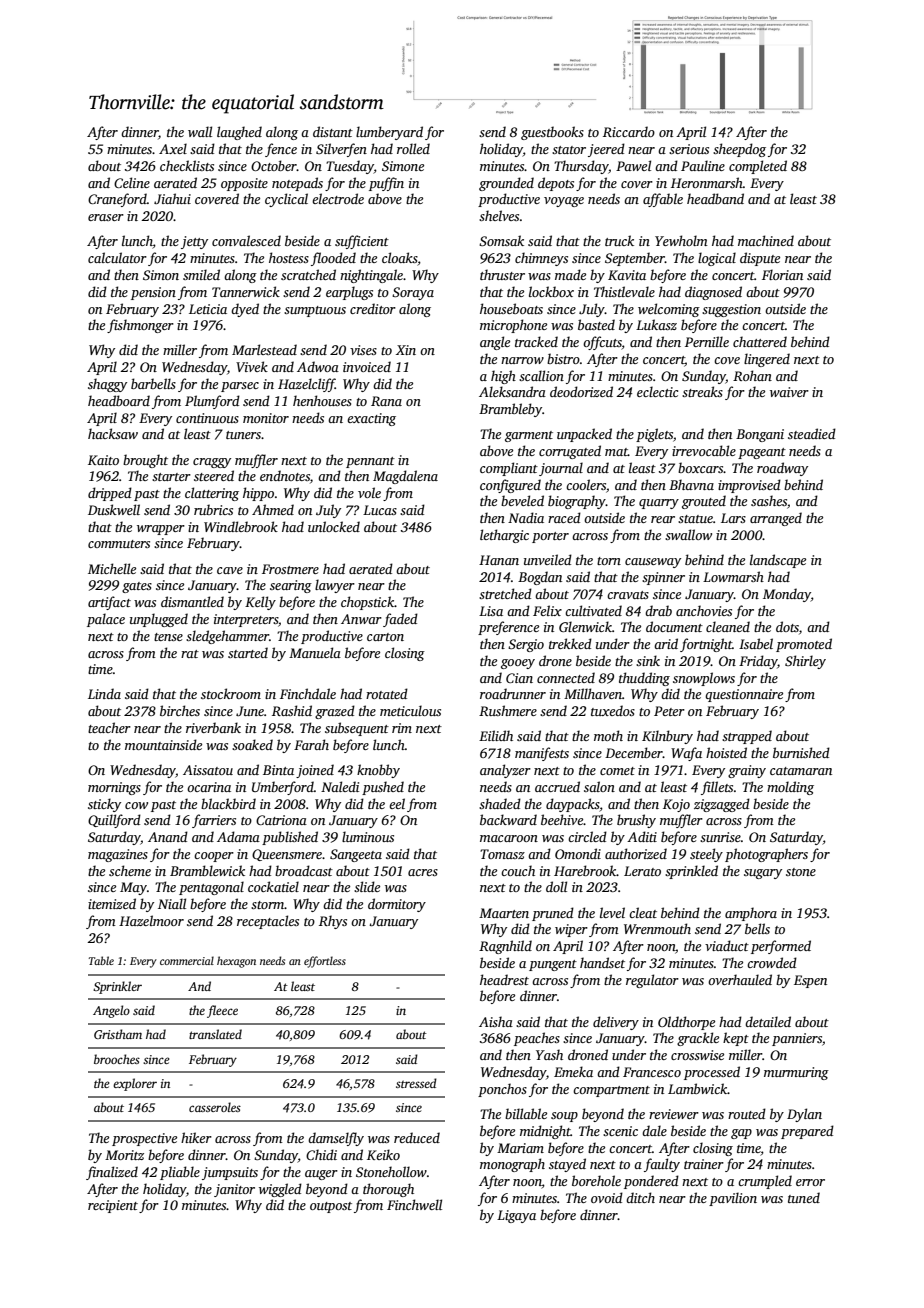  What do you see at coordinates (107, 385) in the image?
I see `shaggy` at bounding box center [107, 385].
